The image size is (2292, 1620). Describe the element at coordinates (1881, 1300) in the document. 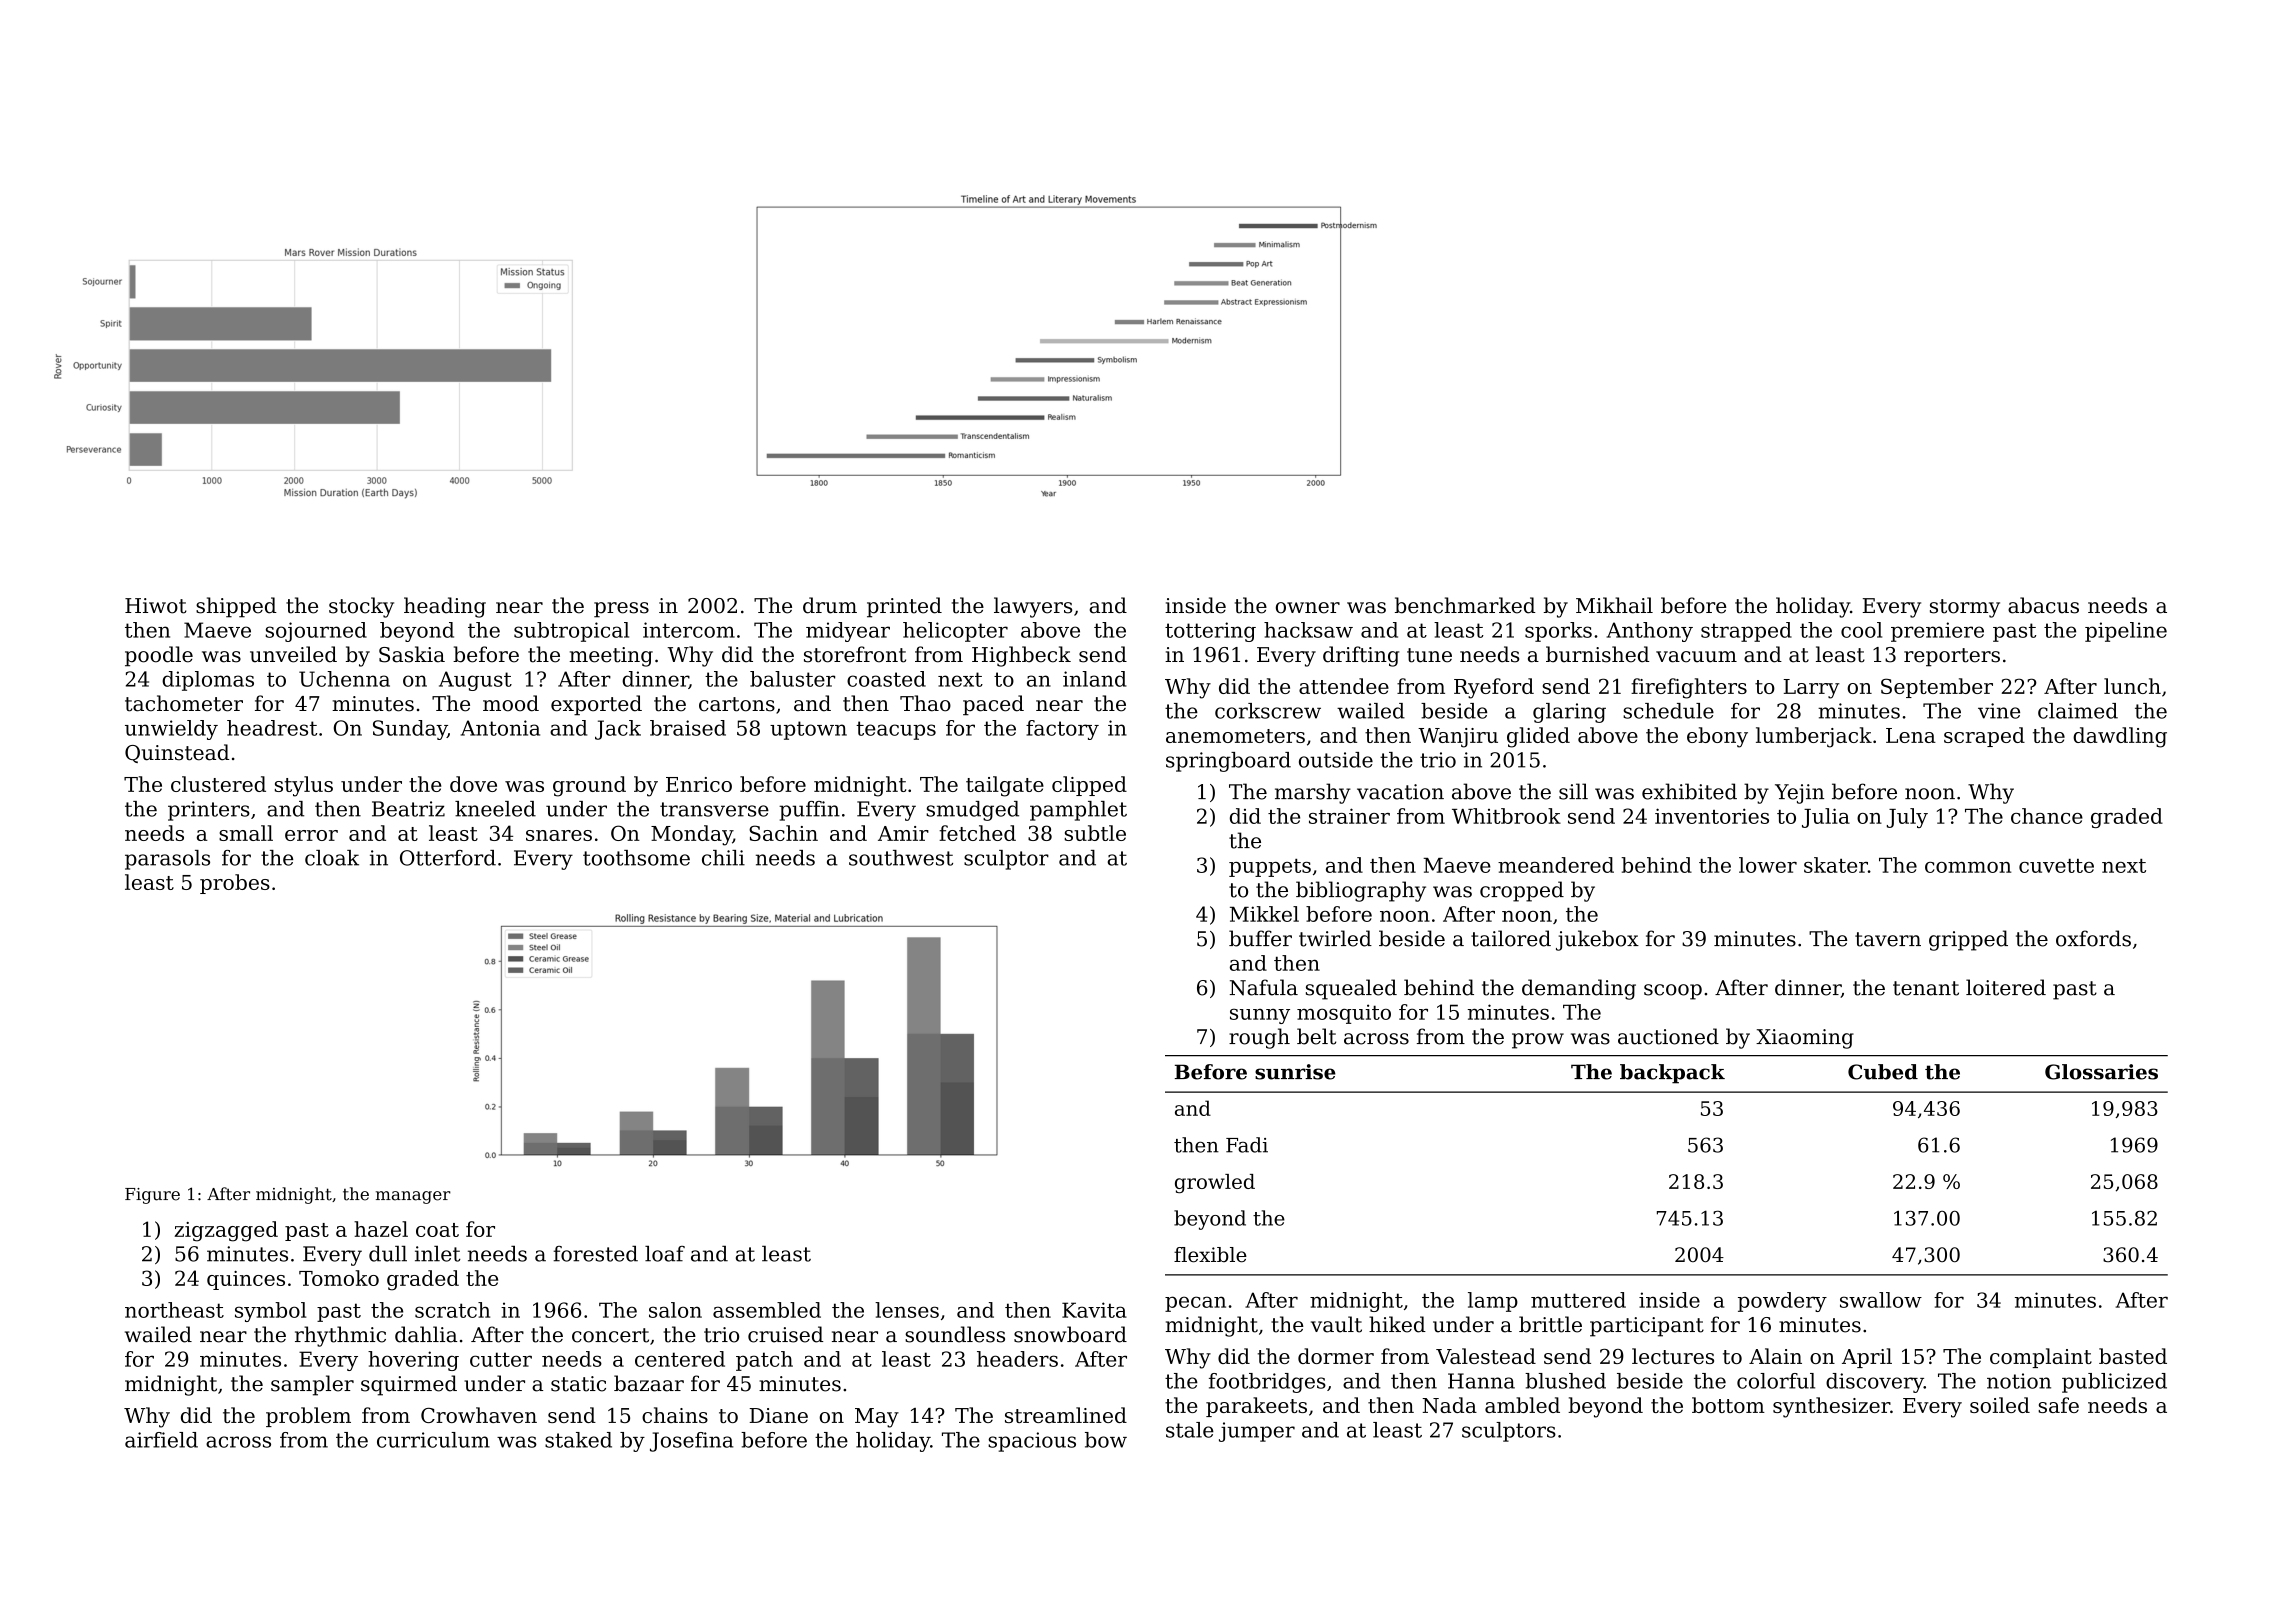

I see `swallow` at that location.
